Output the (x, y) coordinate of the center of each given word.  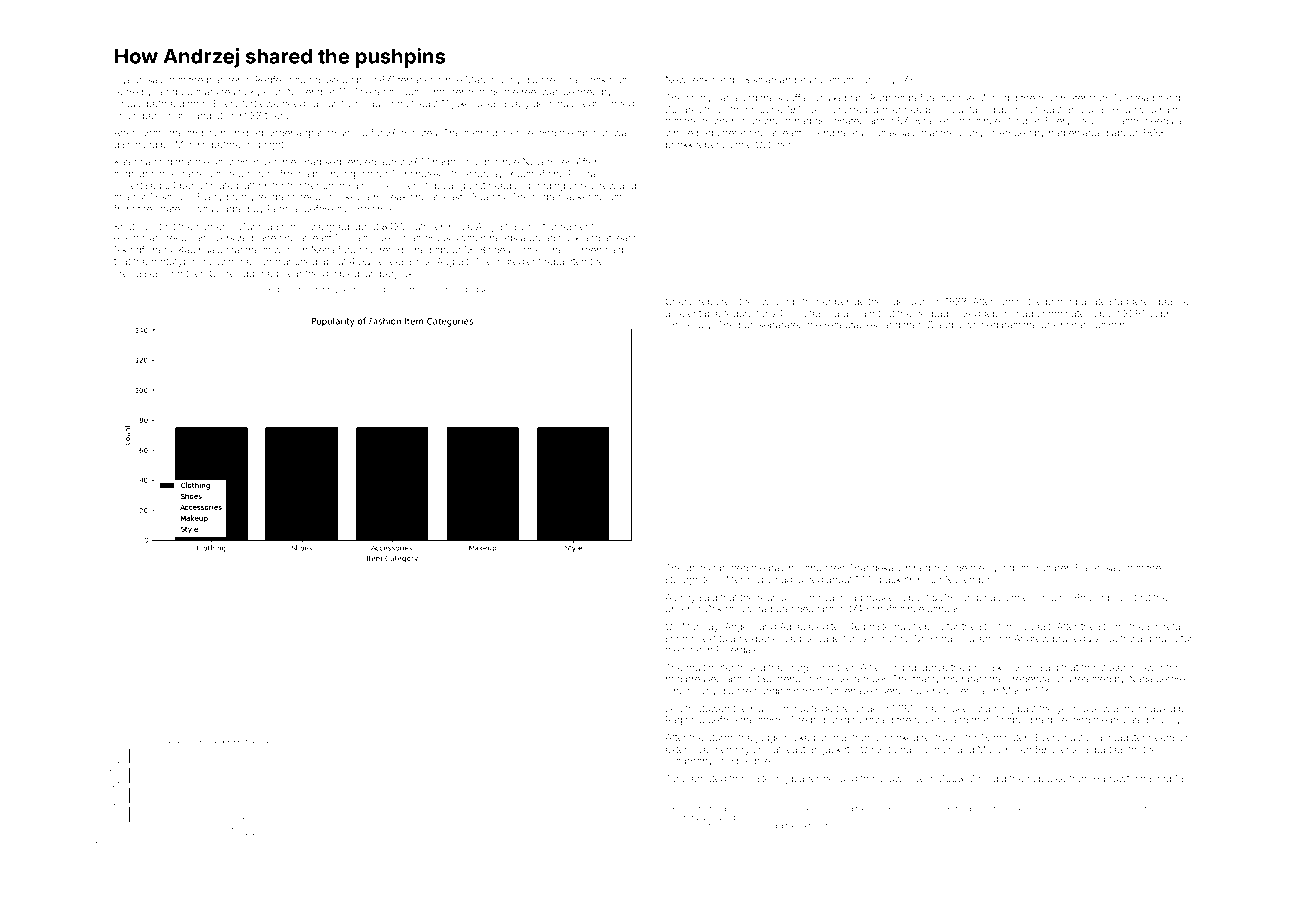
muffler (682, 817)
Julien (977, 638)
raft (366, 174)
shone (679, 638)
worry (971, 135)
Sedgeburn (988, 314)
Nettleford (333, 250)
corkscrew (592, 185)
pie (789, 710)
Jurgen (586, 251)
